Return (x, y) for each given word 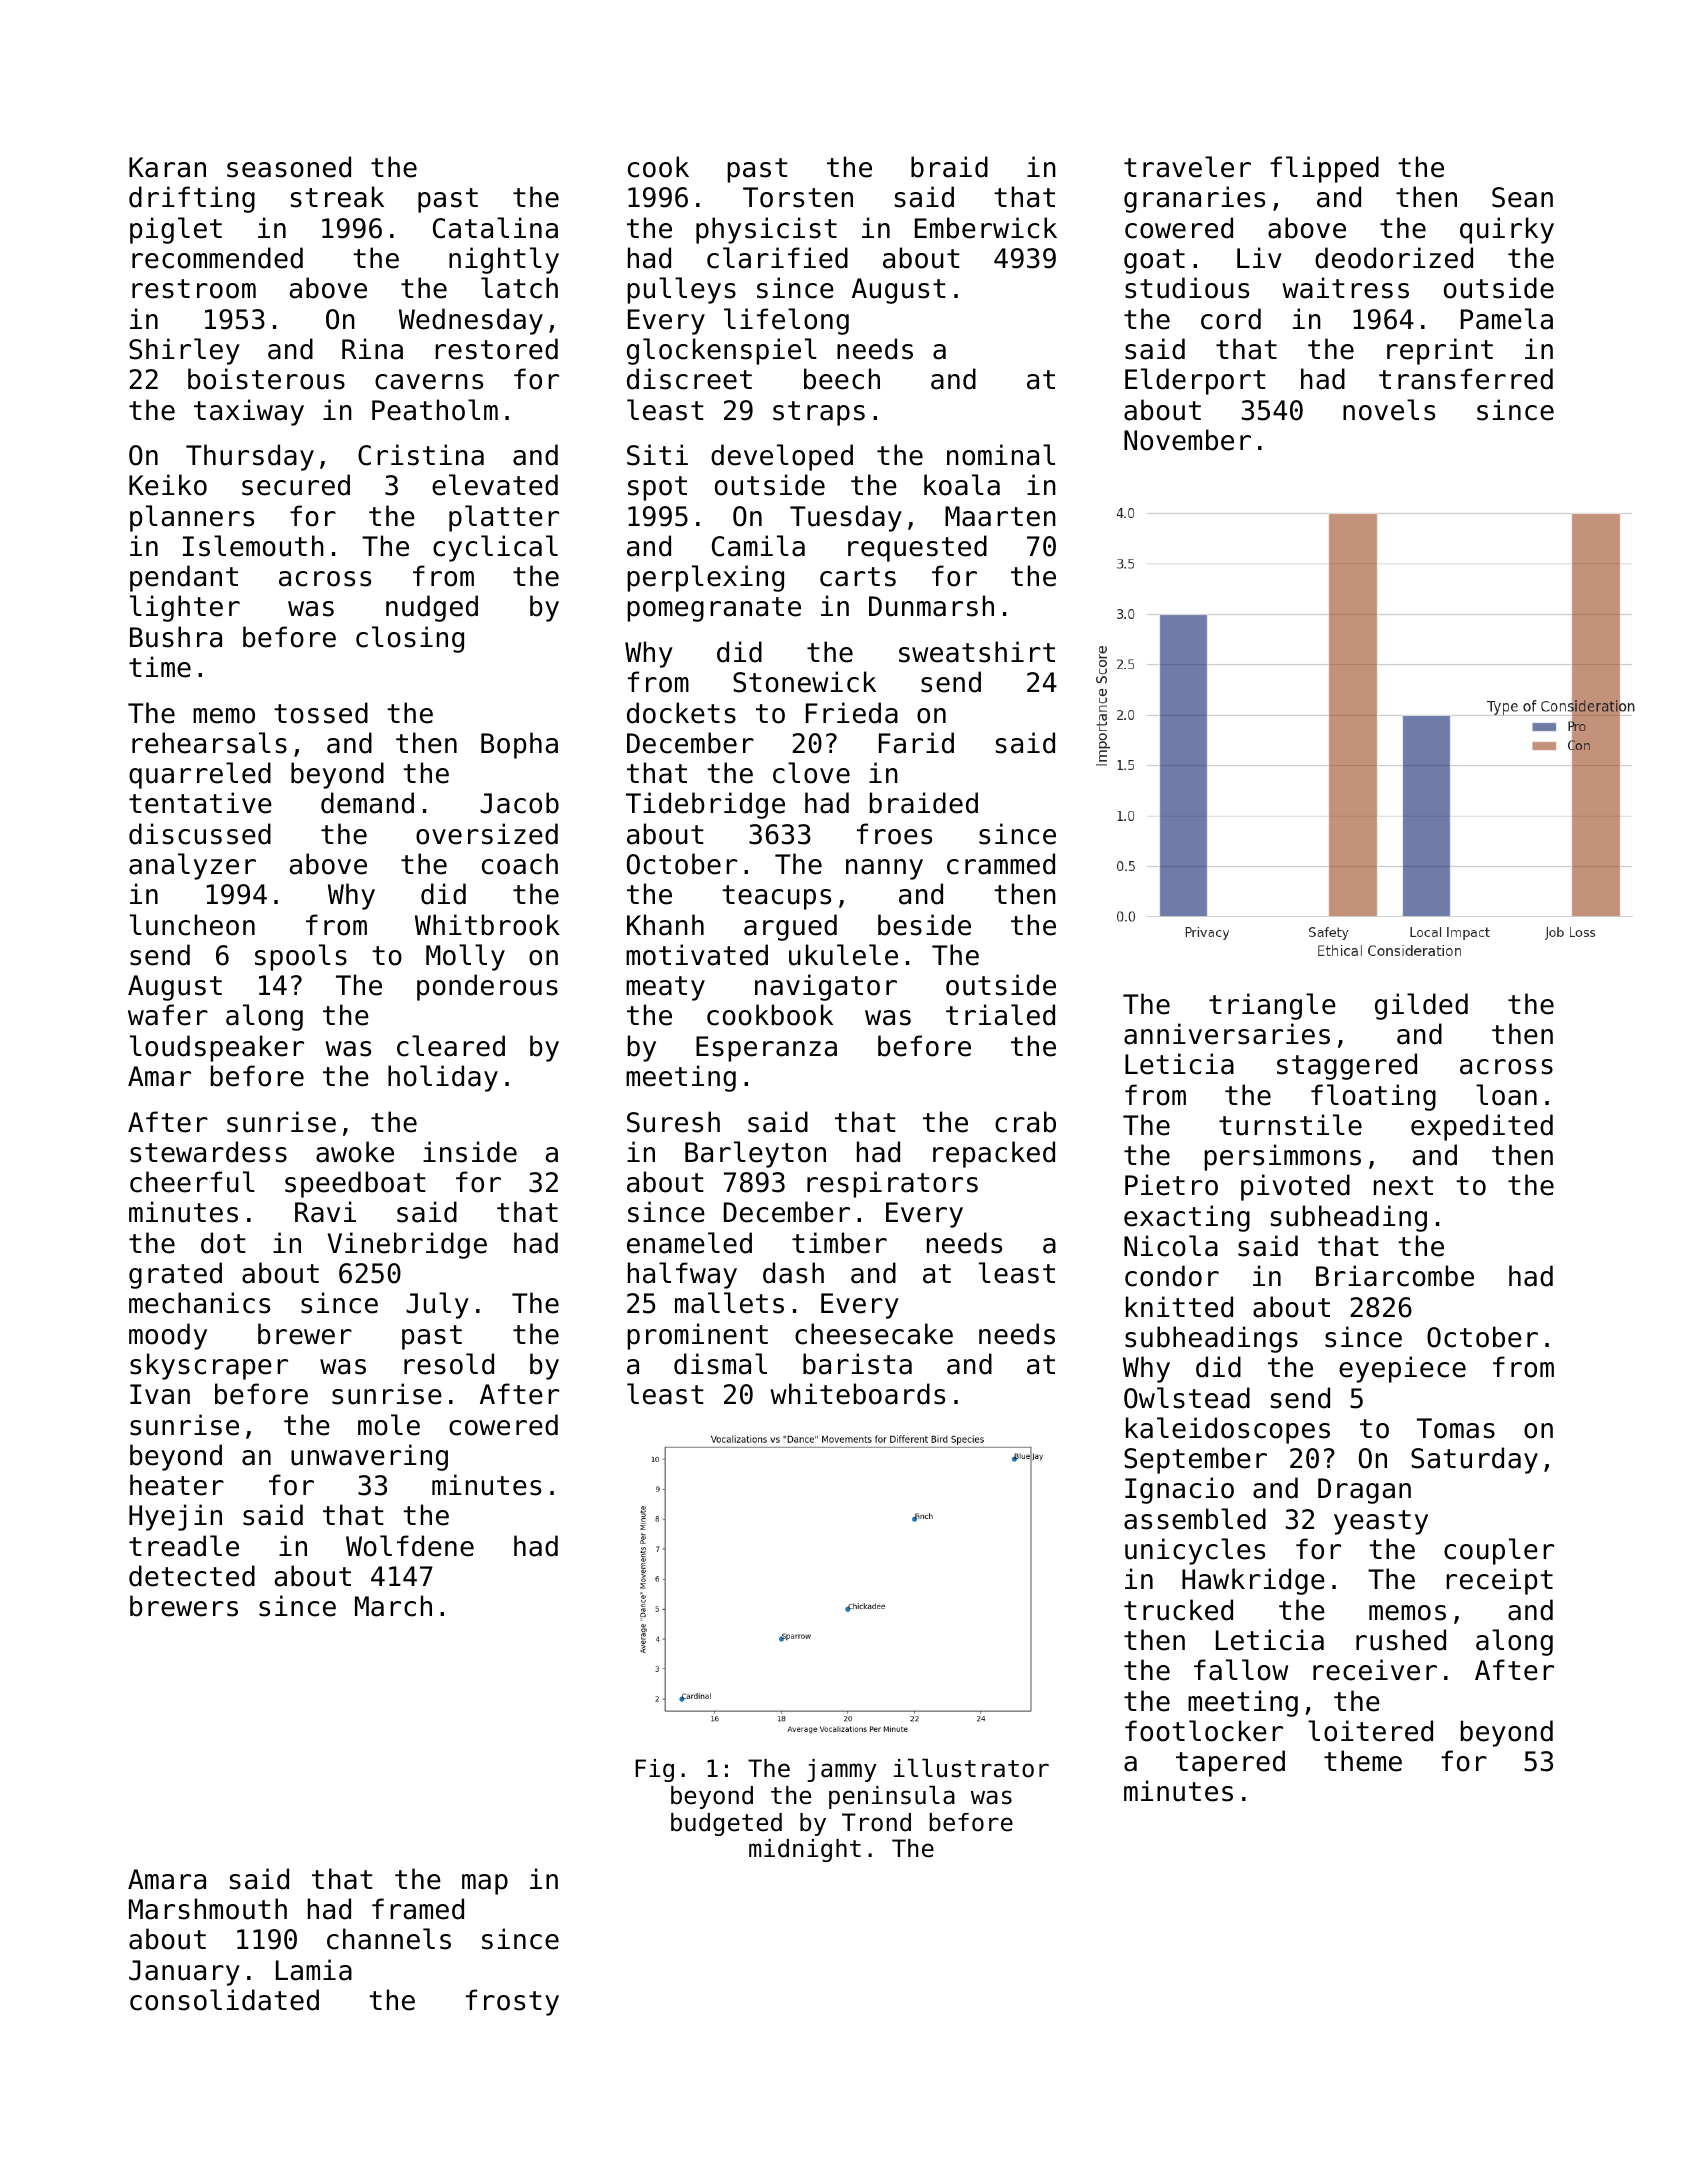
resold (449, 1364)
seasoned (289, 167)
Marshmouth (208, 1909)
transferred (1466, 379)
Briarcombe (1395, 1276)
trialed (1000, 1015)
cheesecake (874, 1334)
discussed (200, 834)
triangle (1272, 1006)
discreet (689, 379)
